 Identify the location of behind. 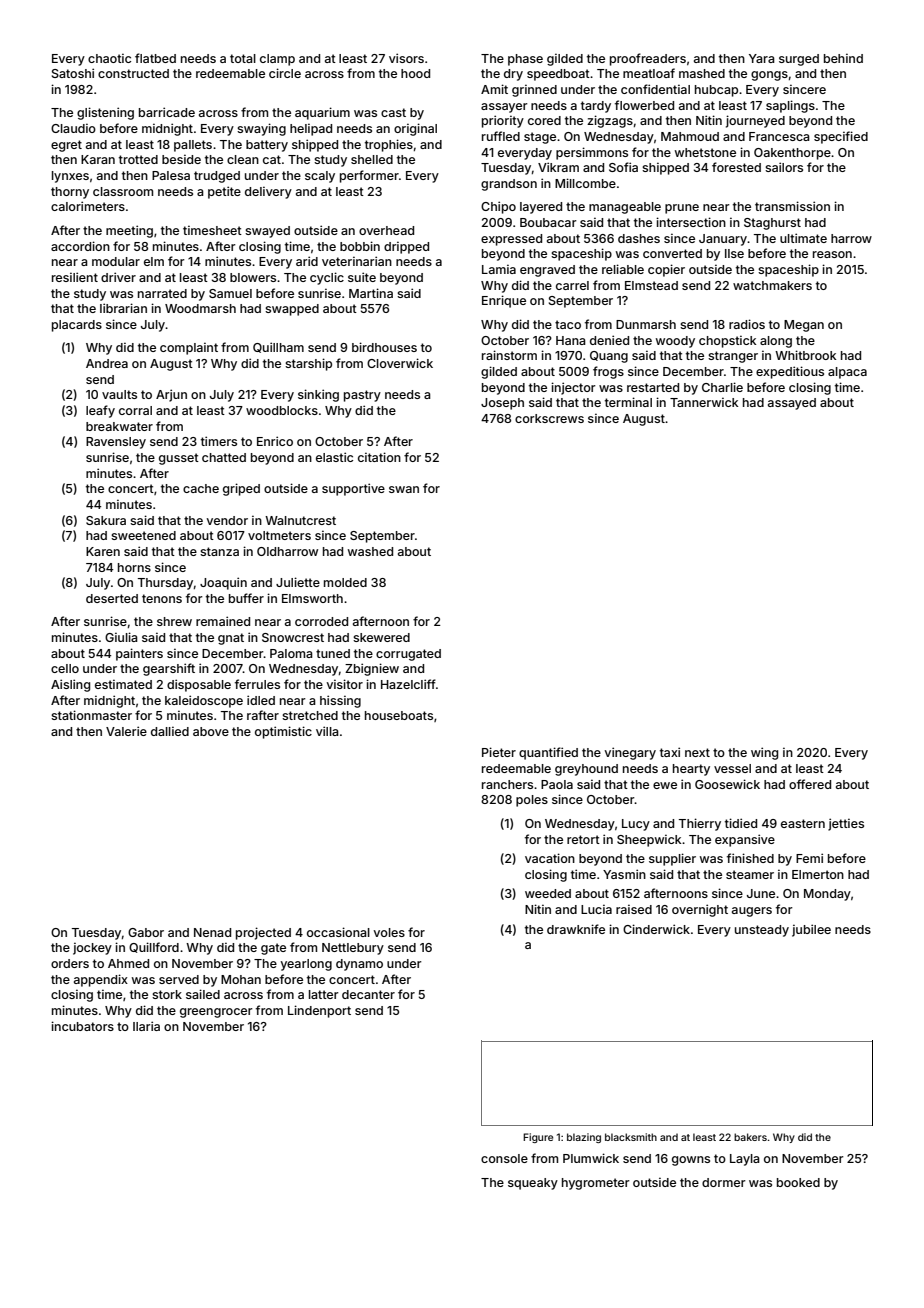
(843, 58).
